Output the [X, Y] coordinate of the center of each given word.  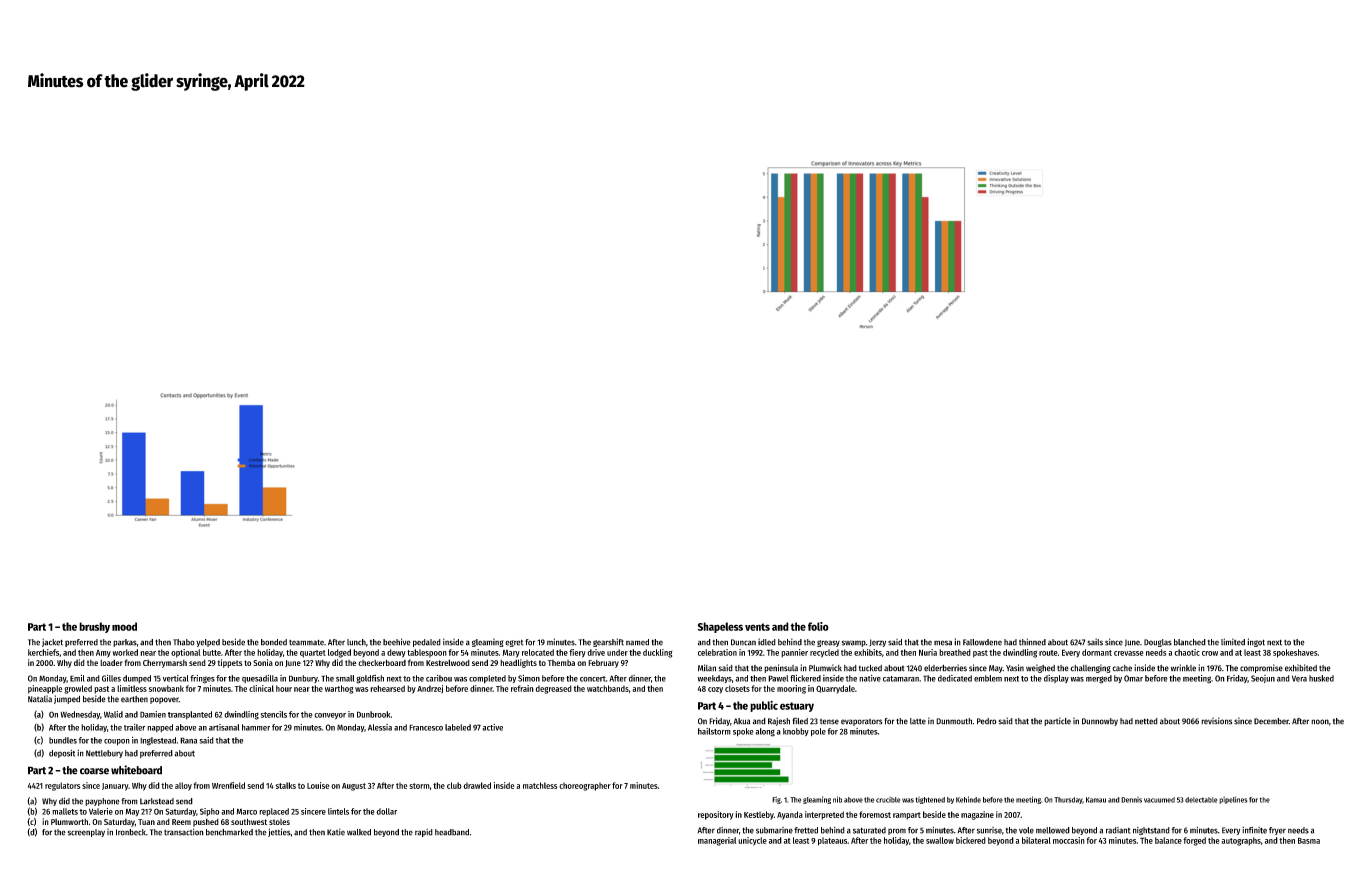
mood [124, 626]
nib [837, 799]
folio [818, 626]
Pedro [986, 721]
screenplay [86, 833]
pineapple [45, 689]
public [764, 706]
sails [1095, 642]
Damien [153, 714]
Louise [318, 785]
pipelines [1233, 800]
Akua [742, 721]
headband [452, 832]
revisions [1216, 721]
